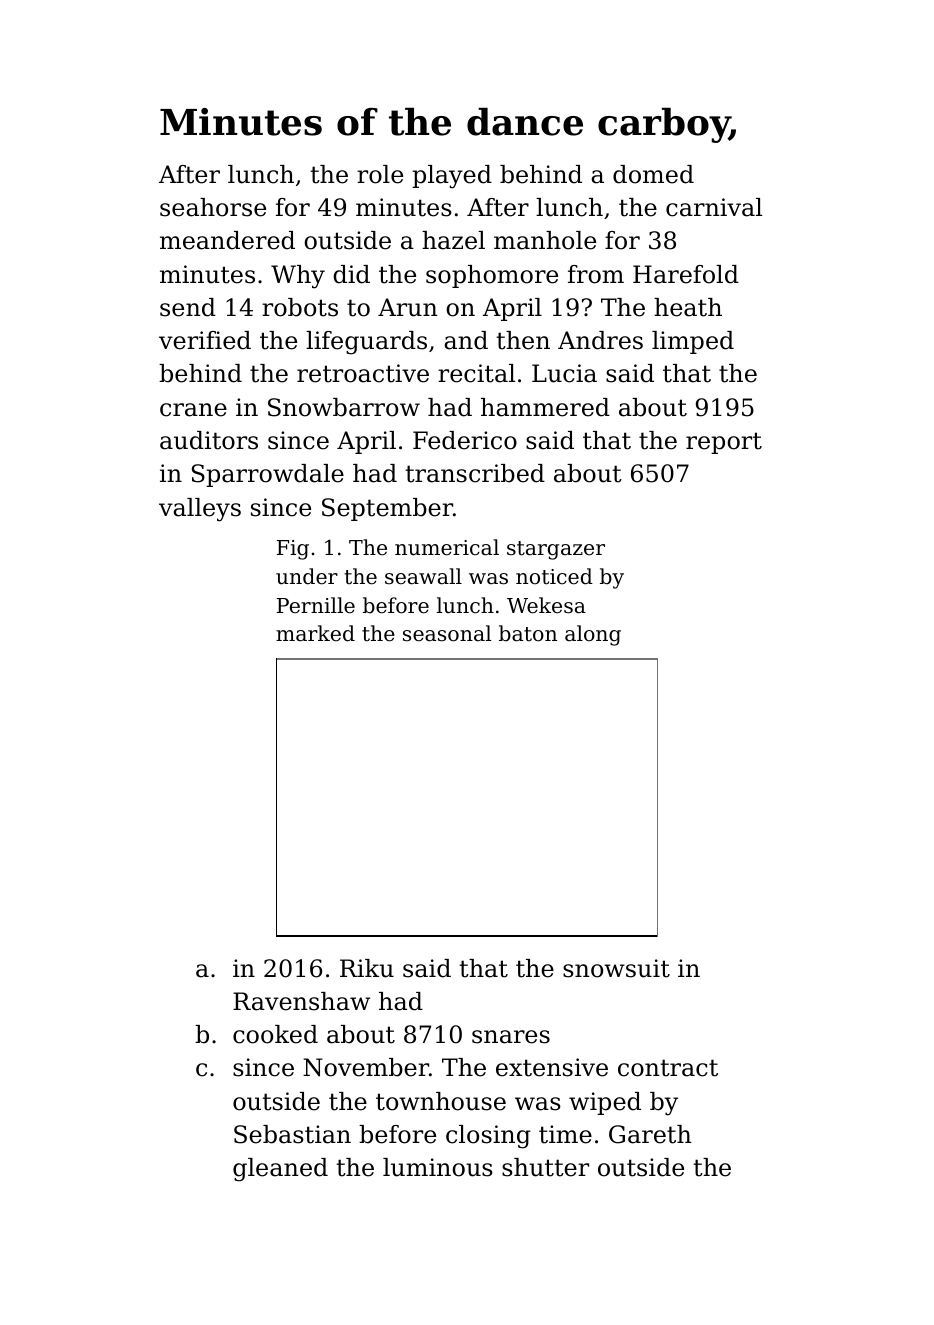  I want to click on transcribed, so click(475, 473).
